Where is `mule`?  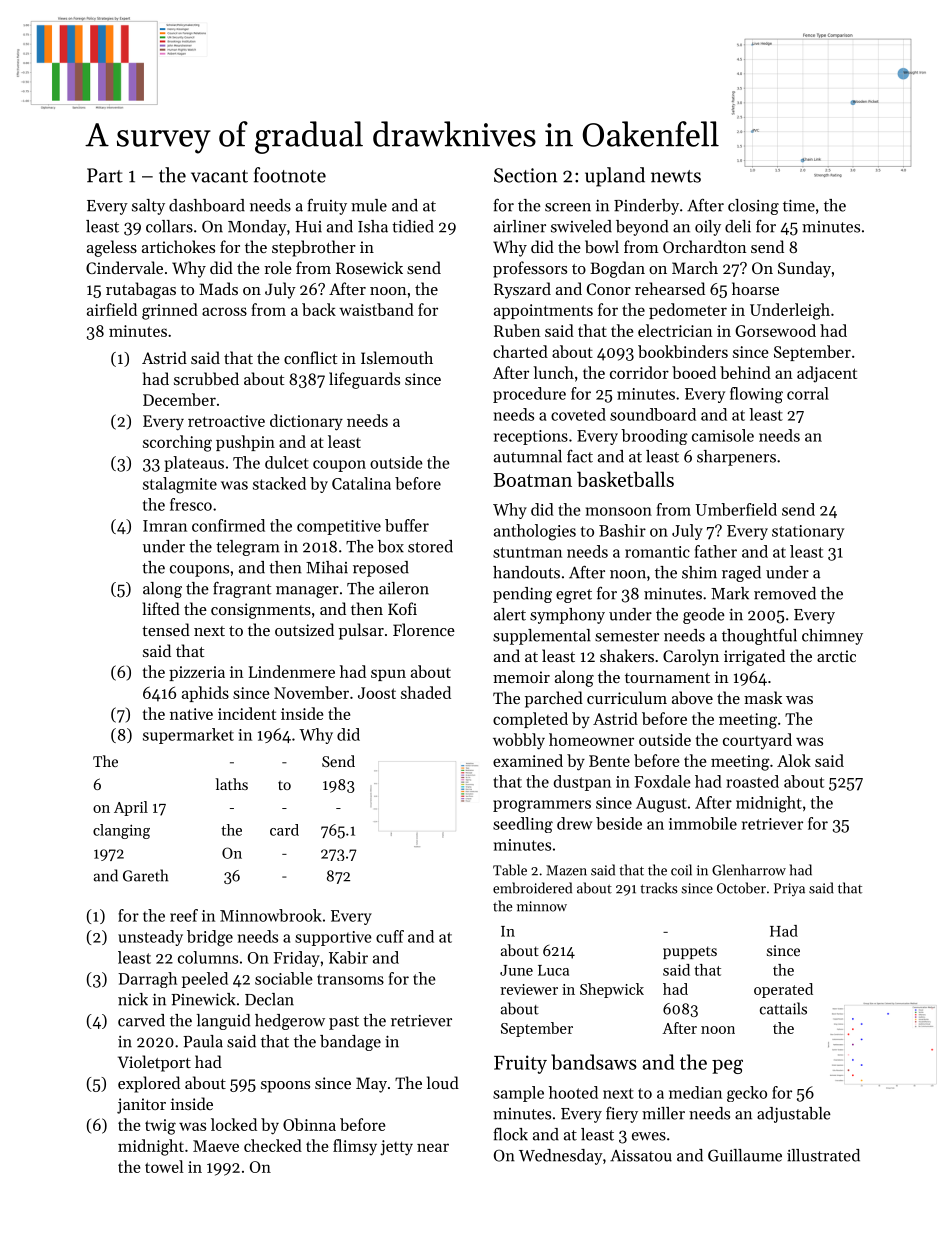
mule is located at coordinates (369, 205).
